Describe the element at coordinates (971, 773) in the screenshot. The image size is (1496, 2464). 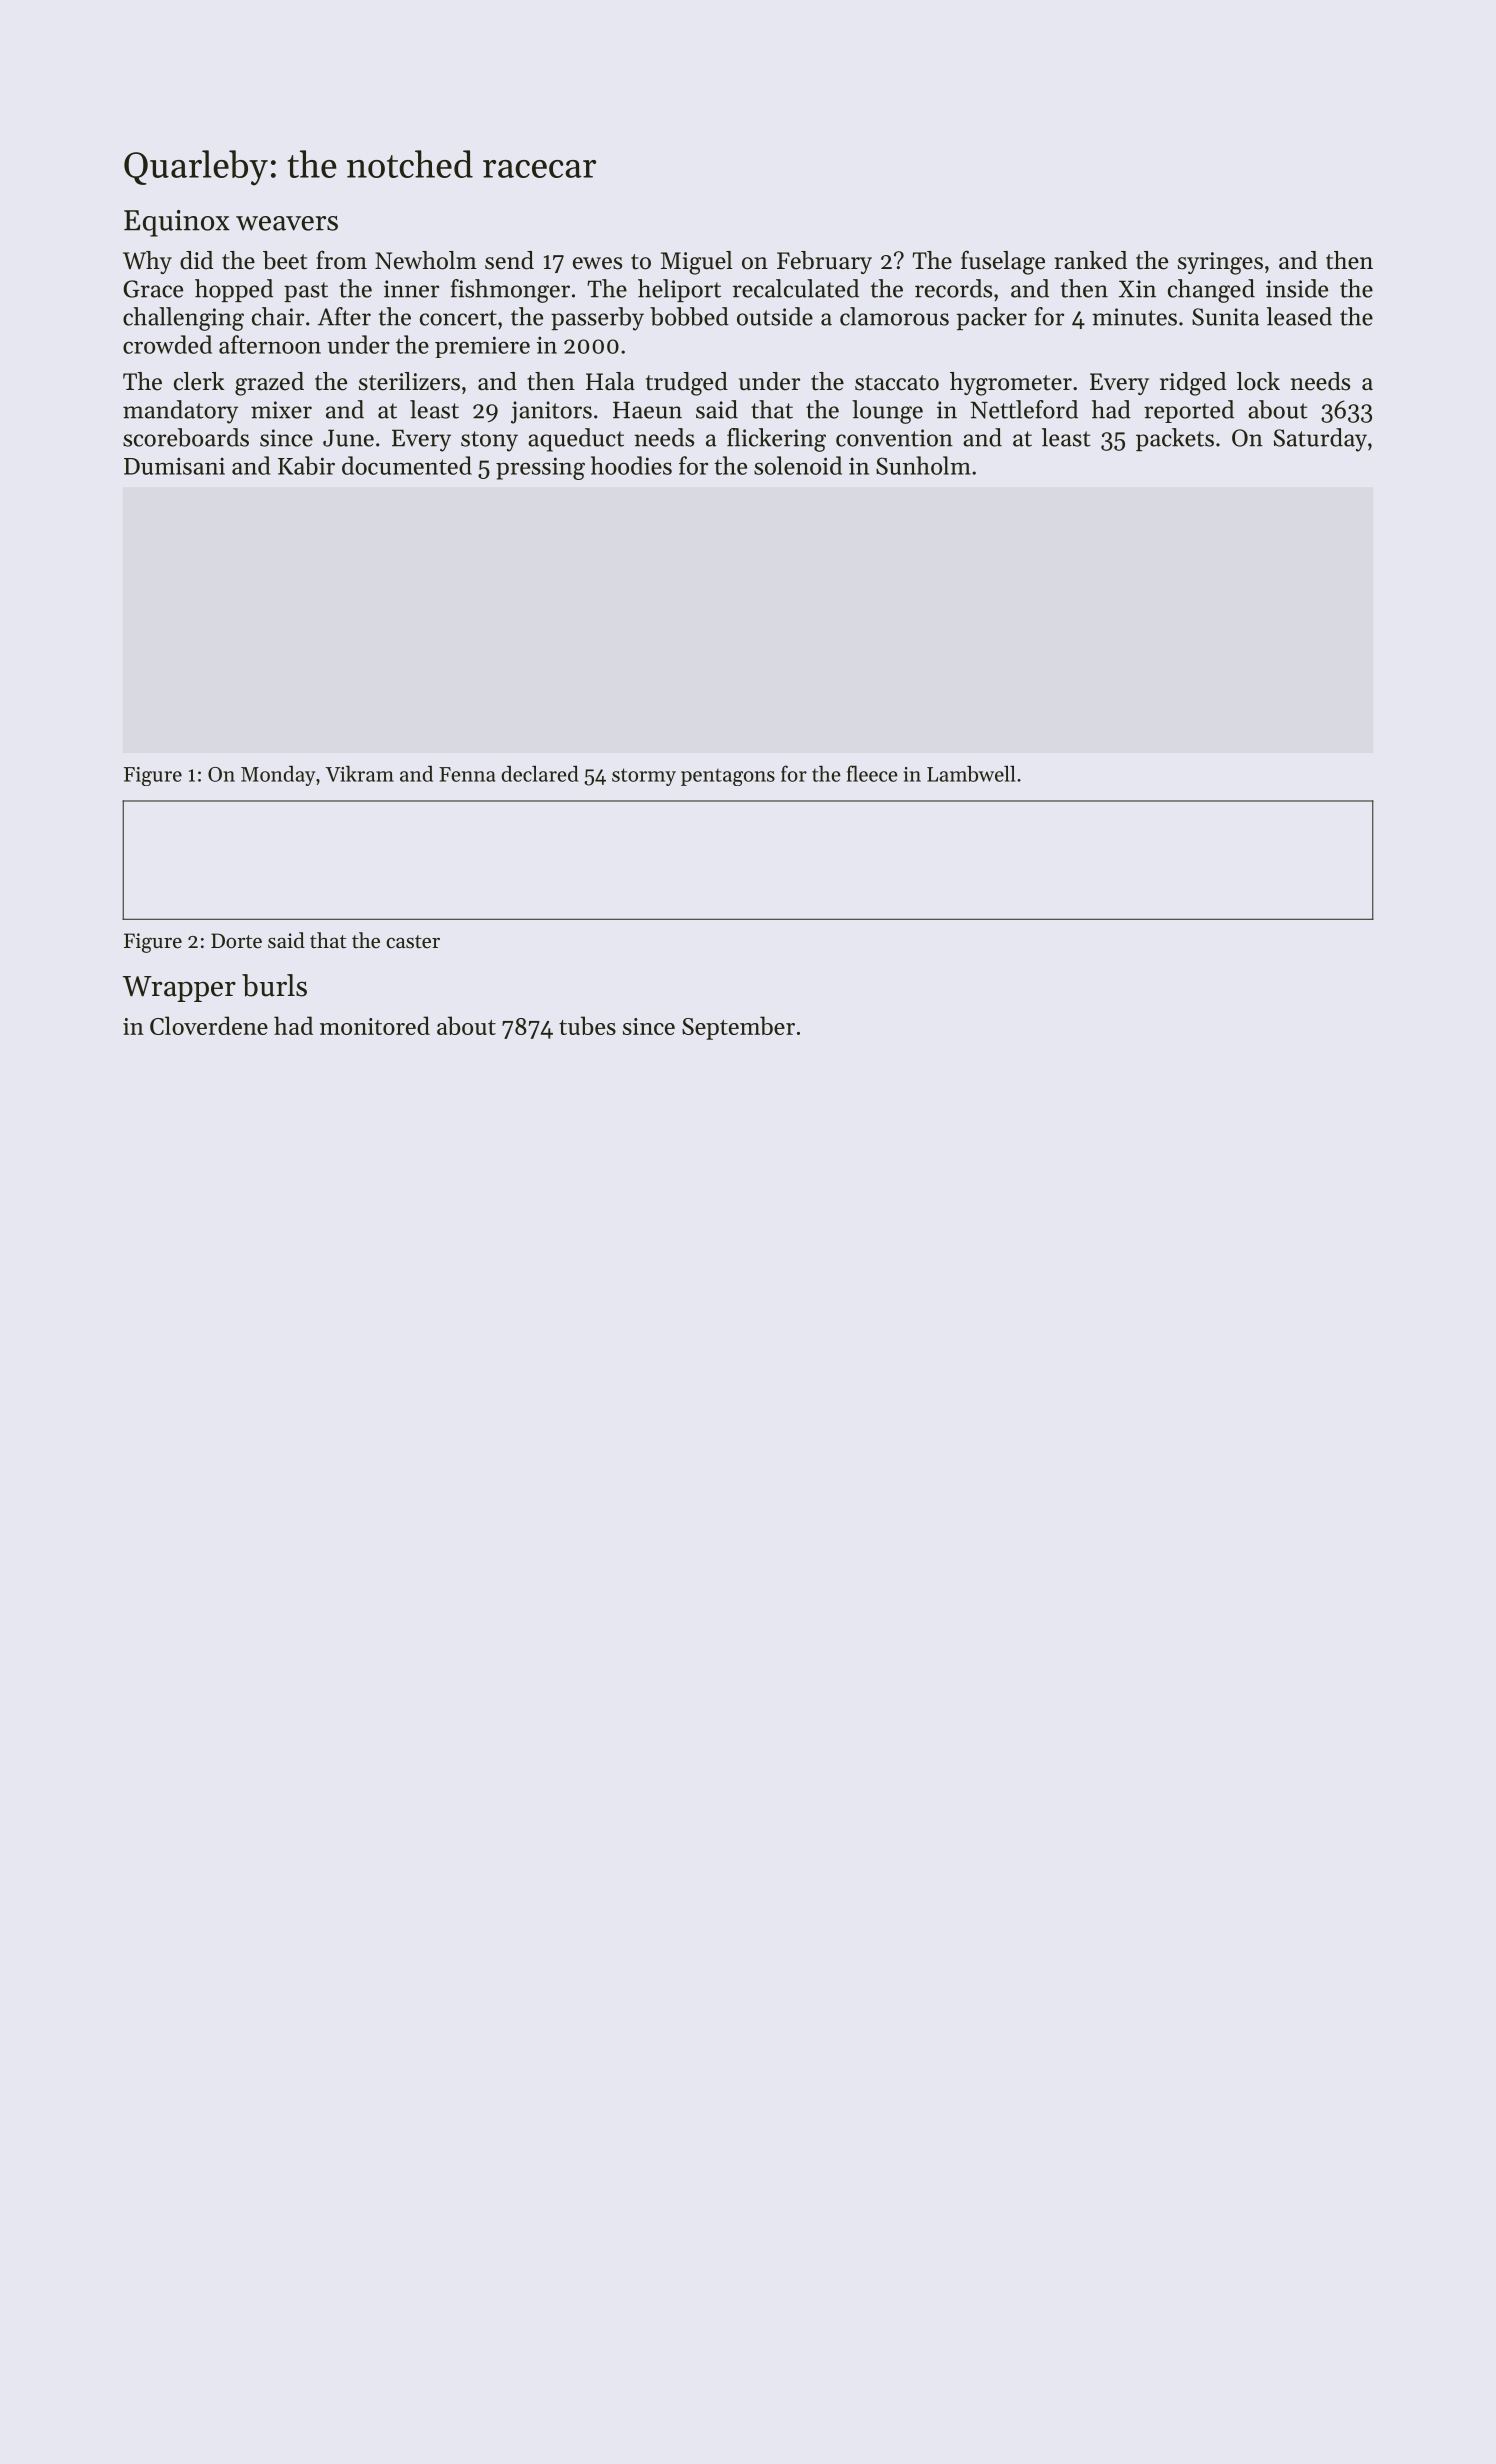
I see `Lambwell` at that location.
